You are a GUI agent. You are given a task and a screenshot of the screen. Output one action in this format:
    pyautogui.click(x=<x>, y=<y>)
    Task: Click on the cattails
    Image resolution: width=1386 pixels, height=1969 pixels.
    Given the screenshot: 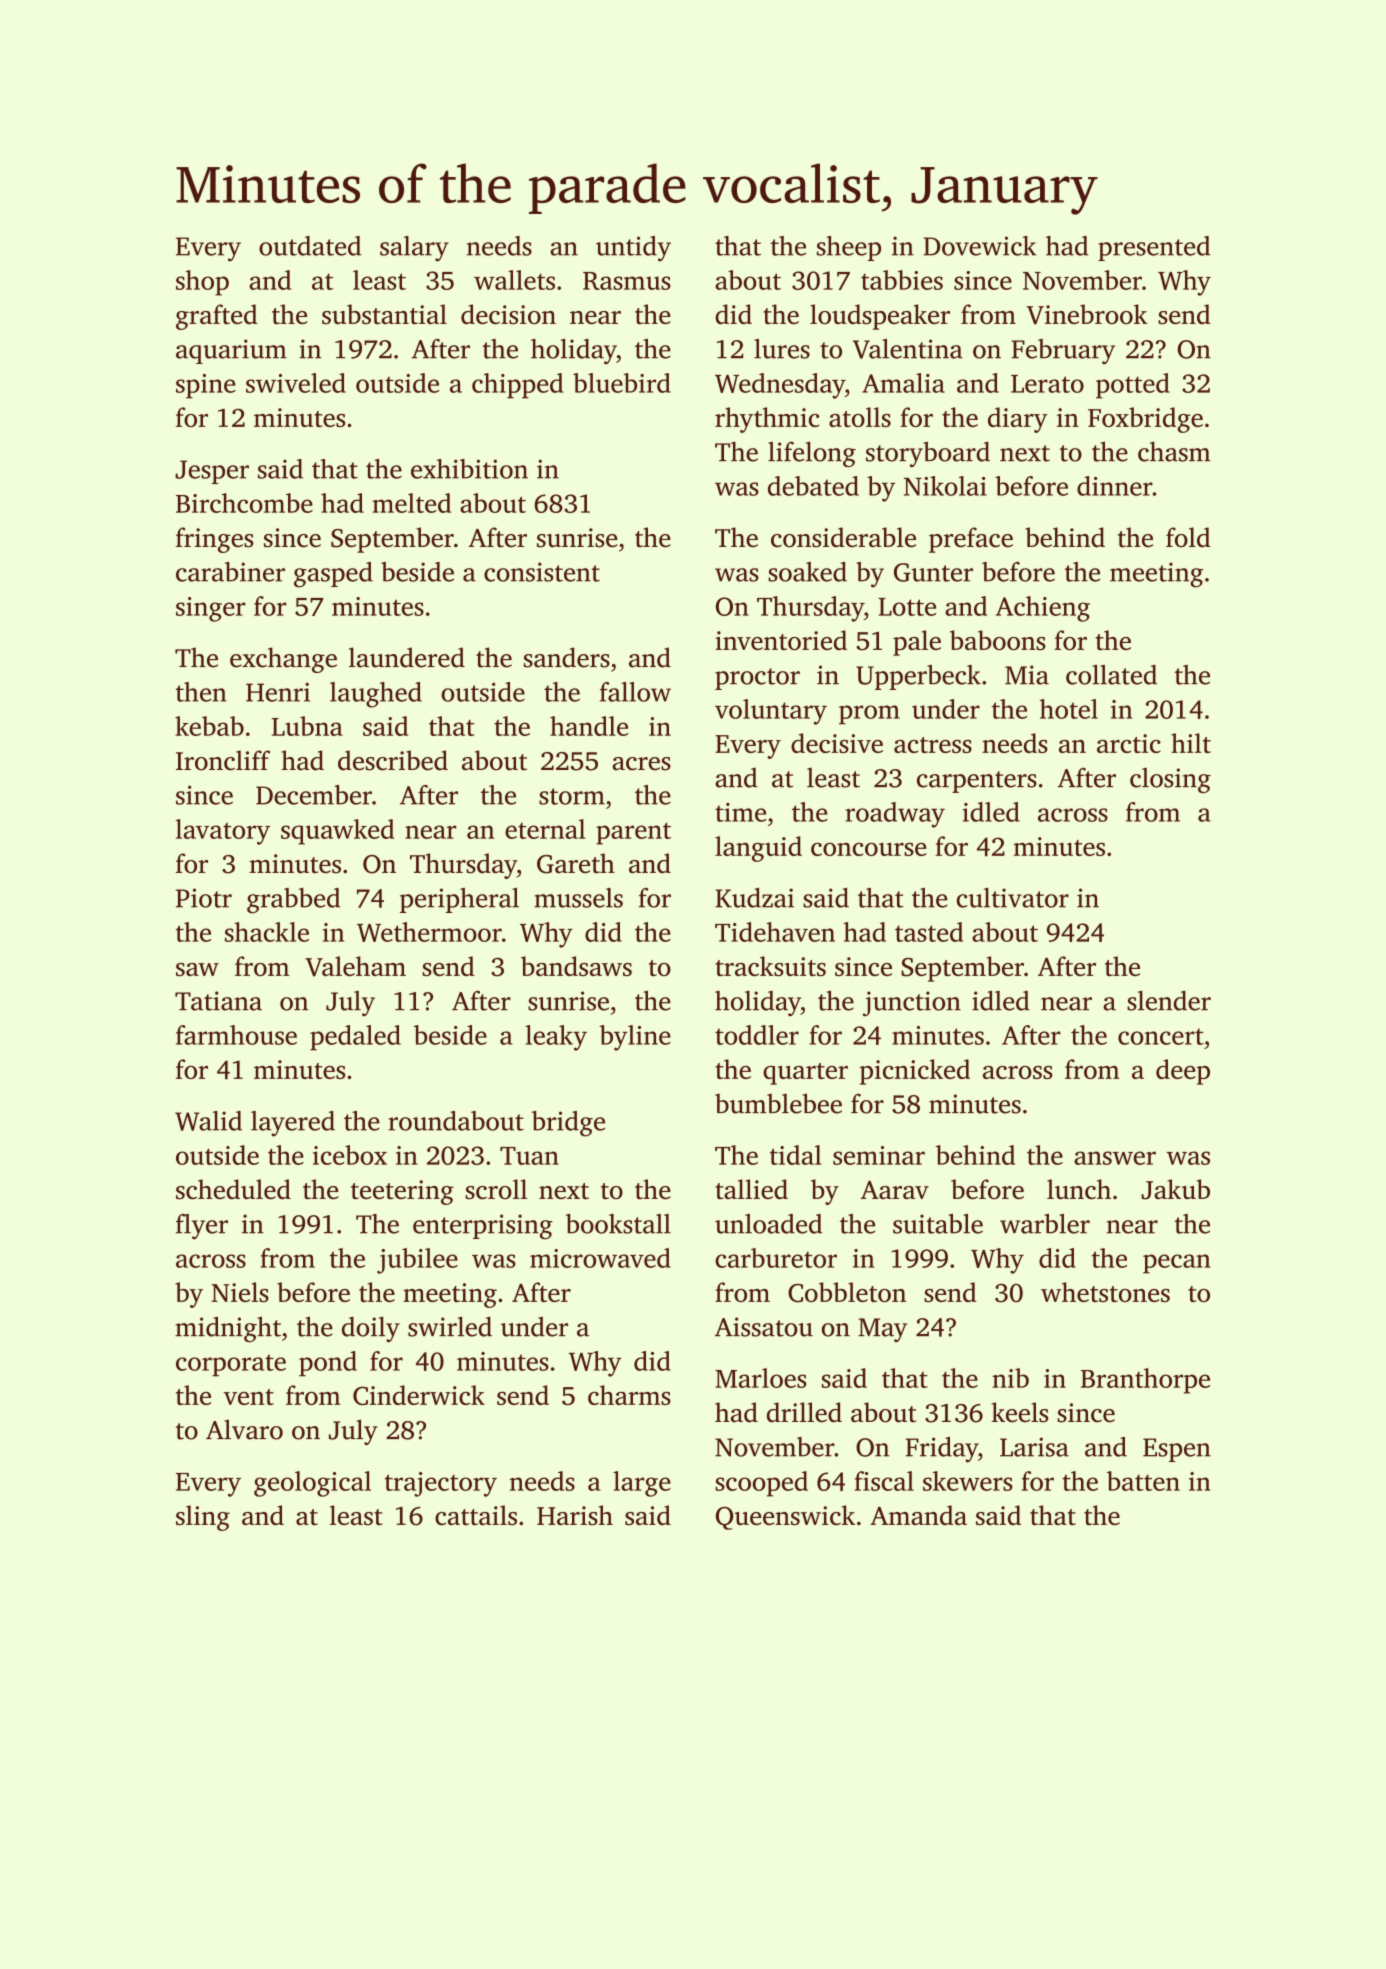 What is the action you would take?
    pyautogui.click(x=476, y=1515)
